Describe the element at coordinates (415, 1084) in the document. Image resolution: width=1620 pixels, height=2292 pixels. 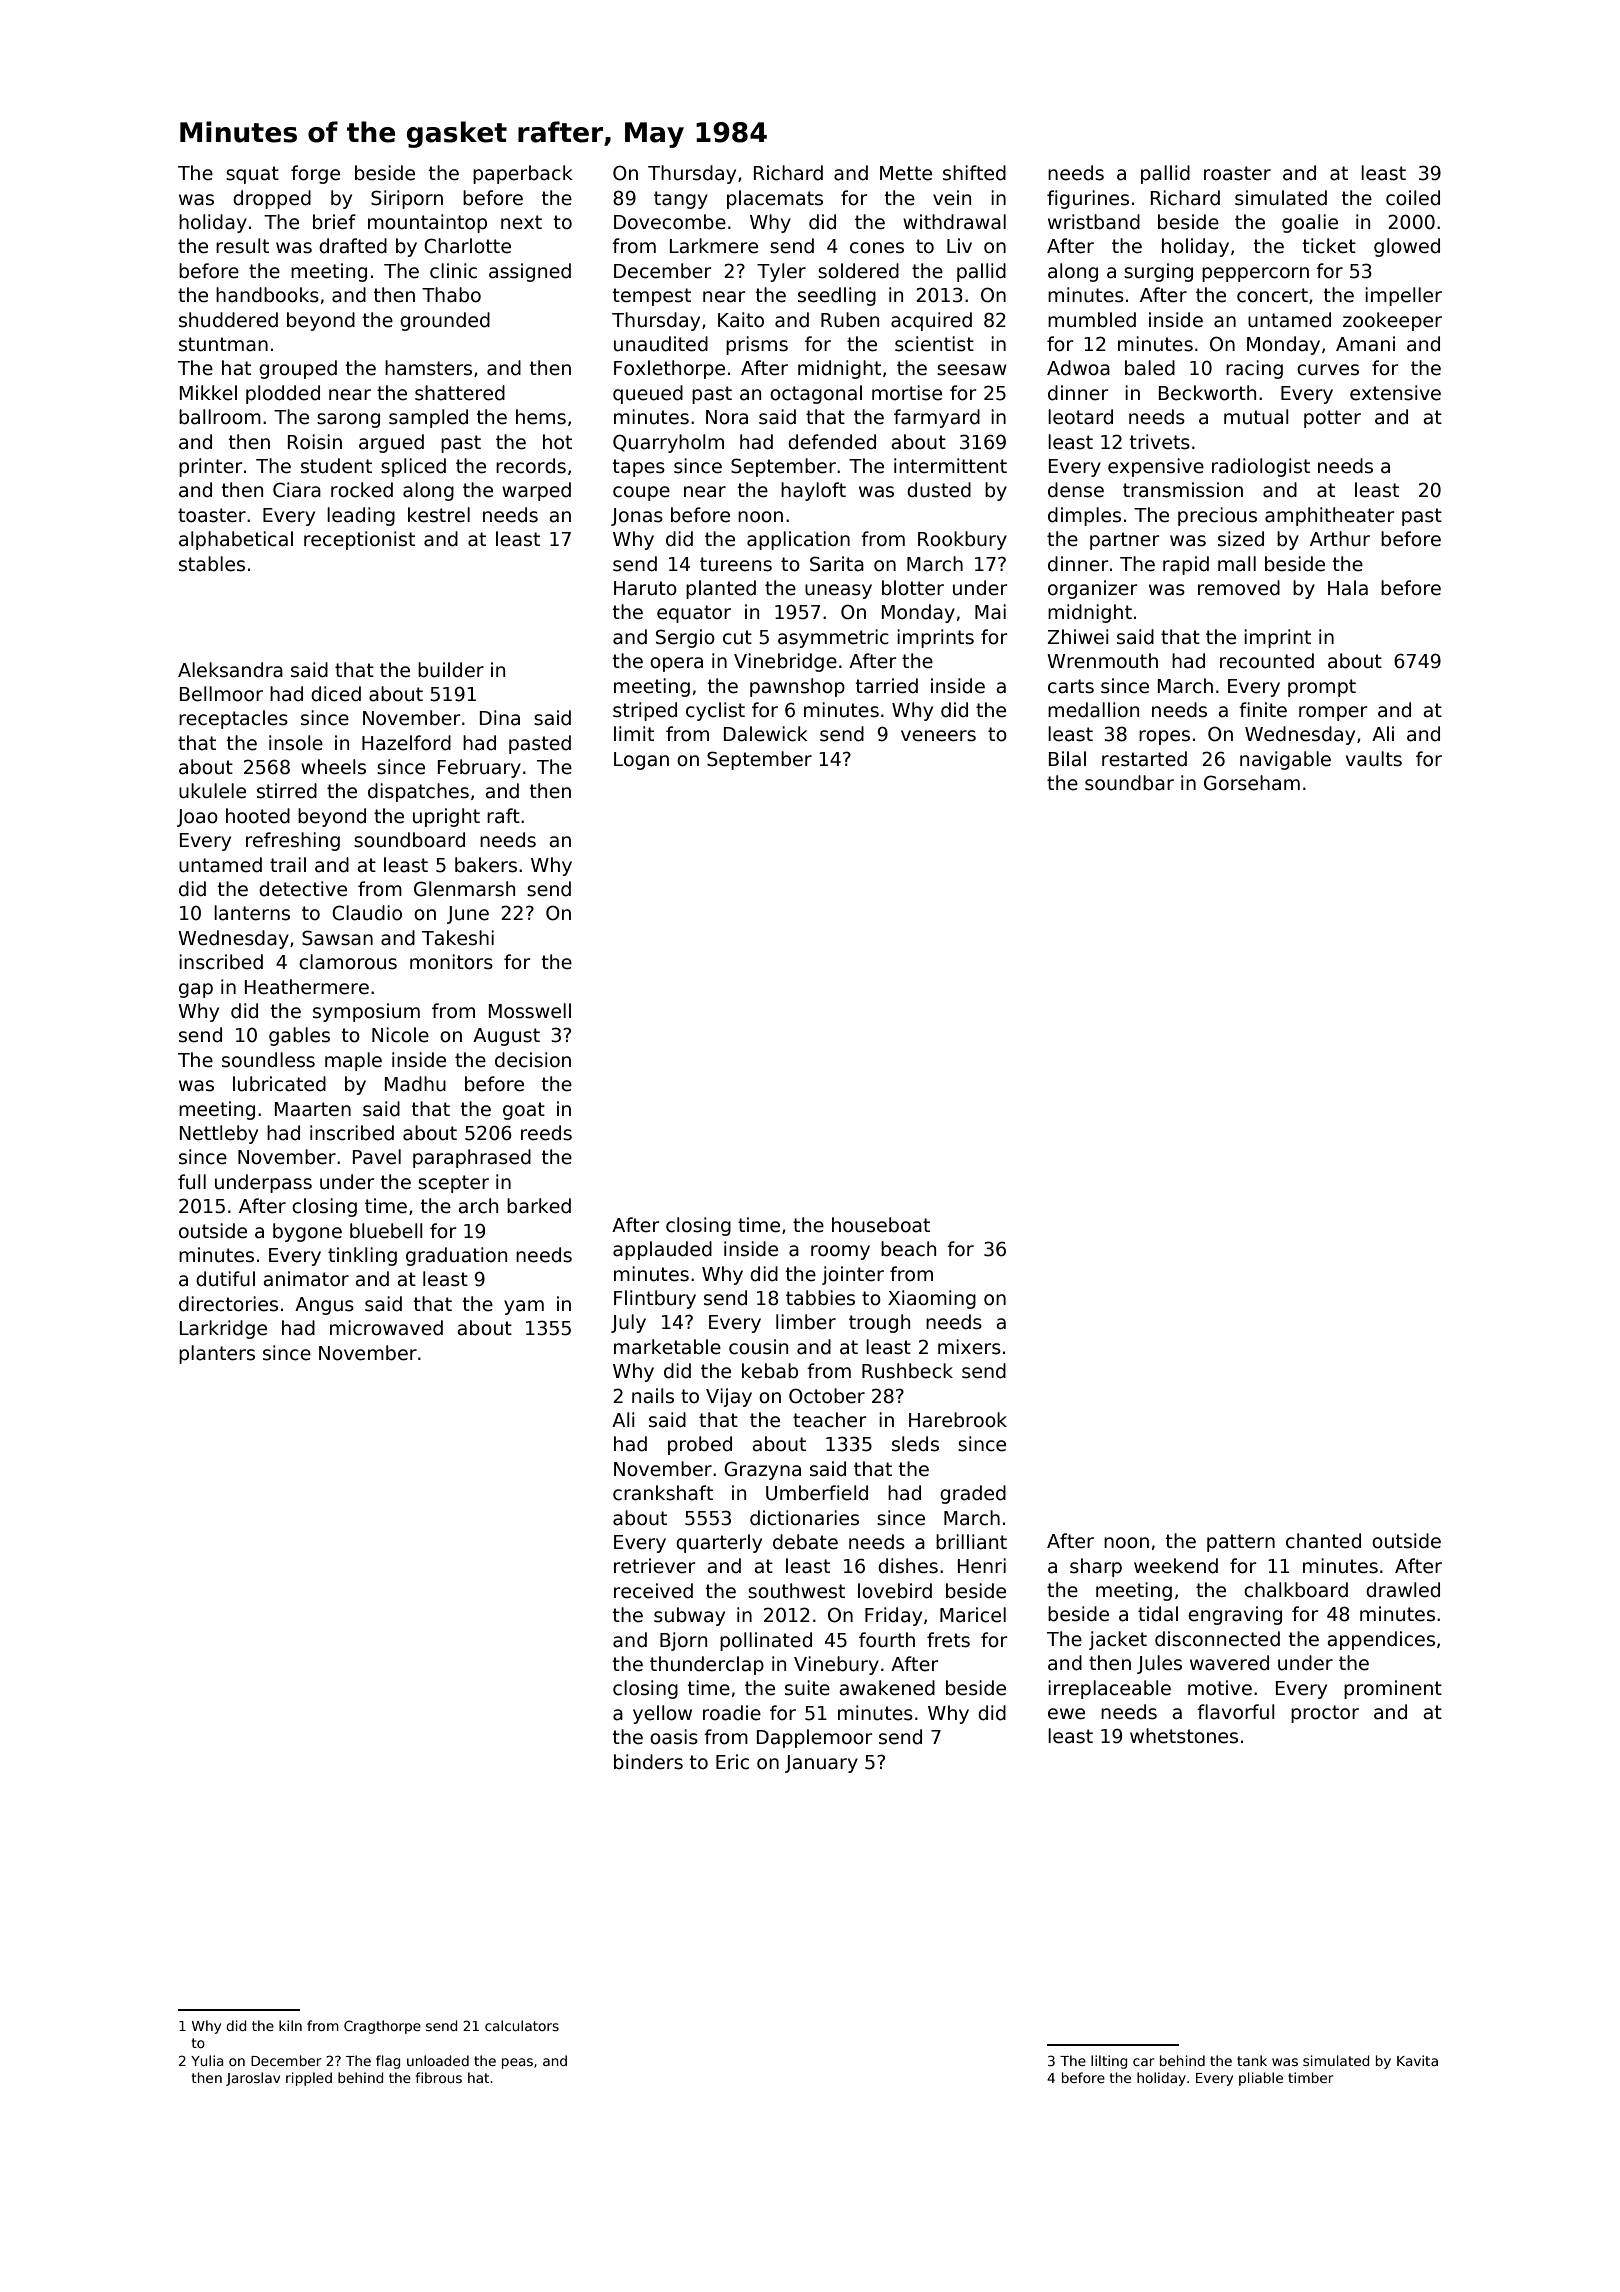
I see `Madhu` at that location.
